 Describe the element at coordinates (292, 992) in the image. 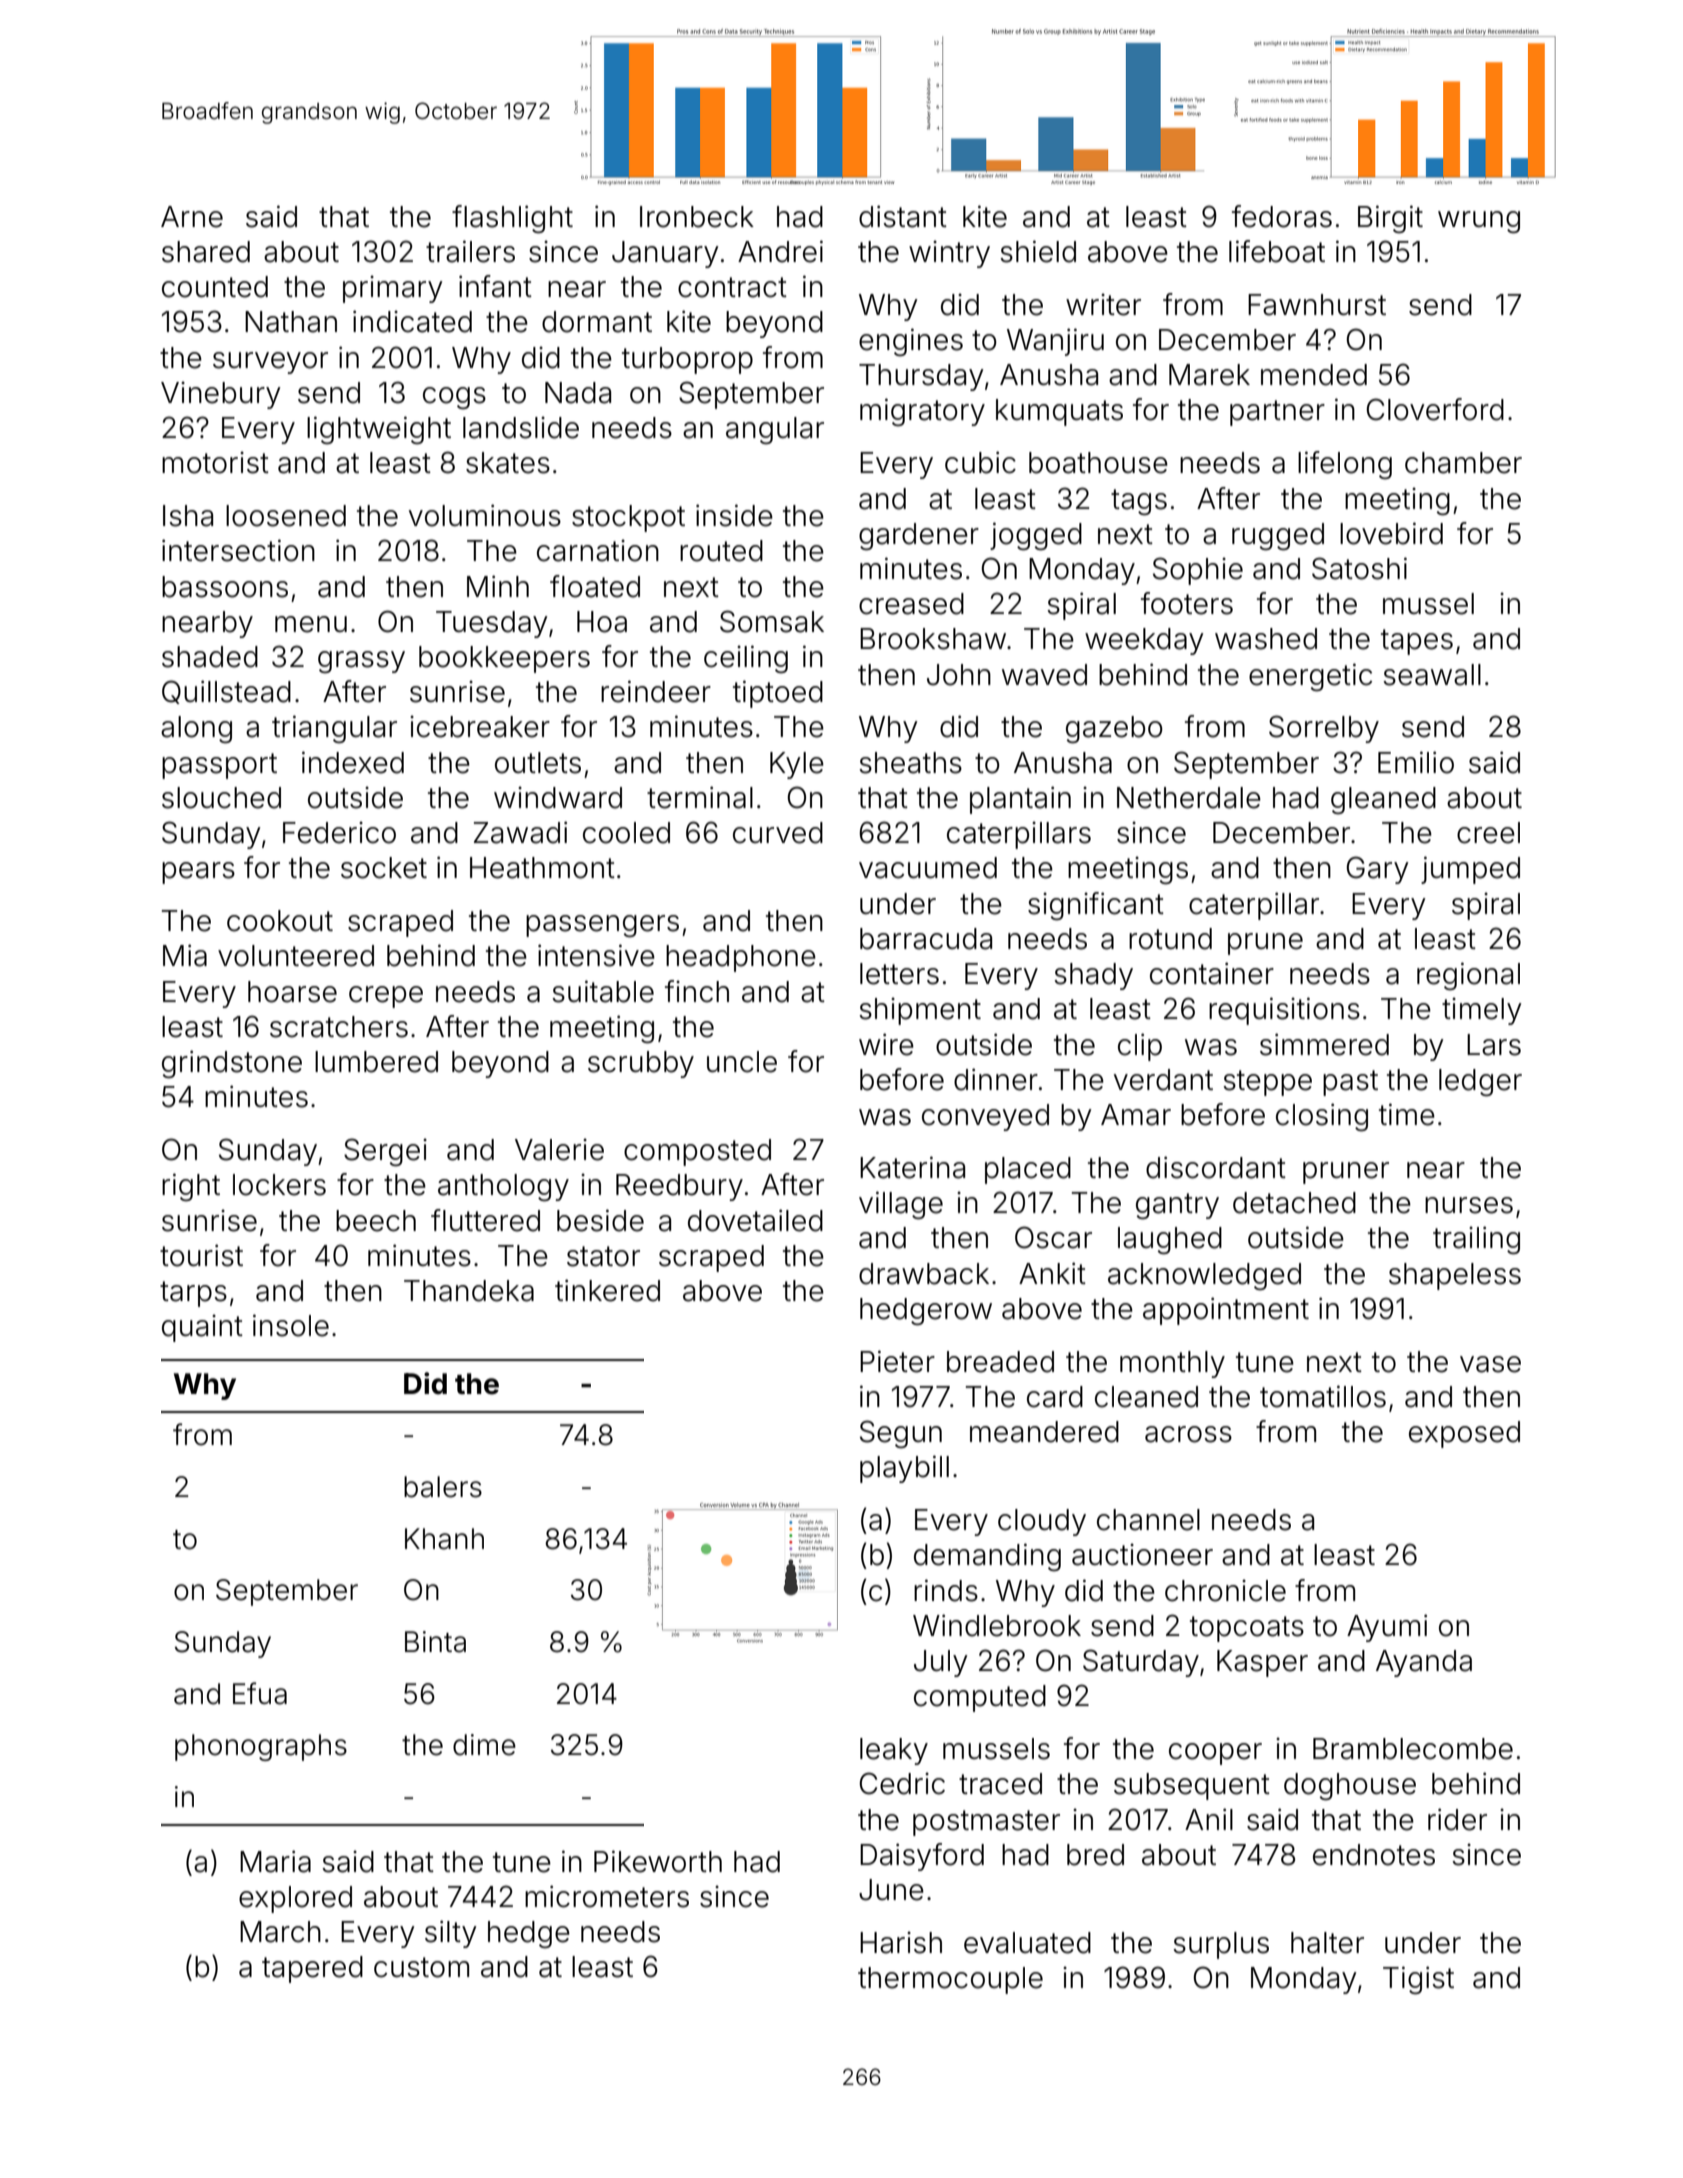

I see `hoarse` at that location.
